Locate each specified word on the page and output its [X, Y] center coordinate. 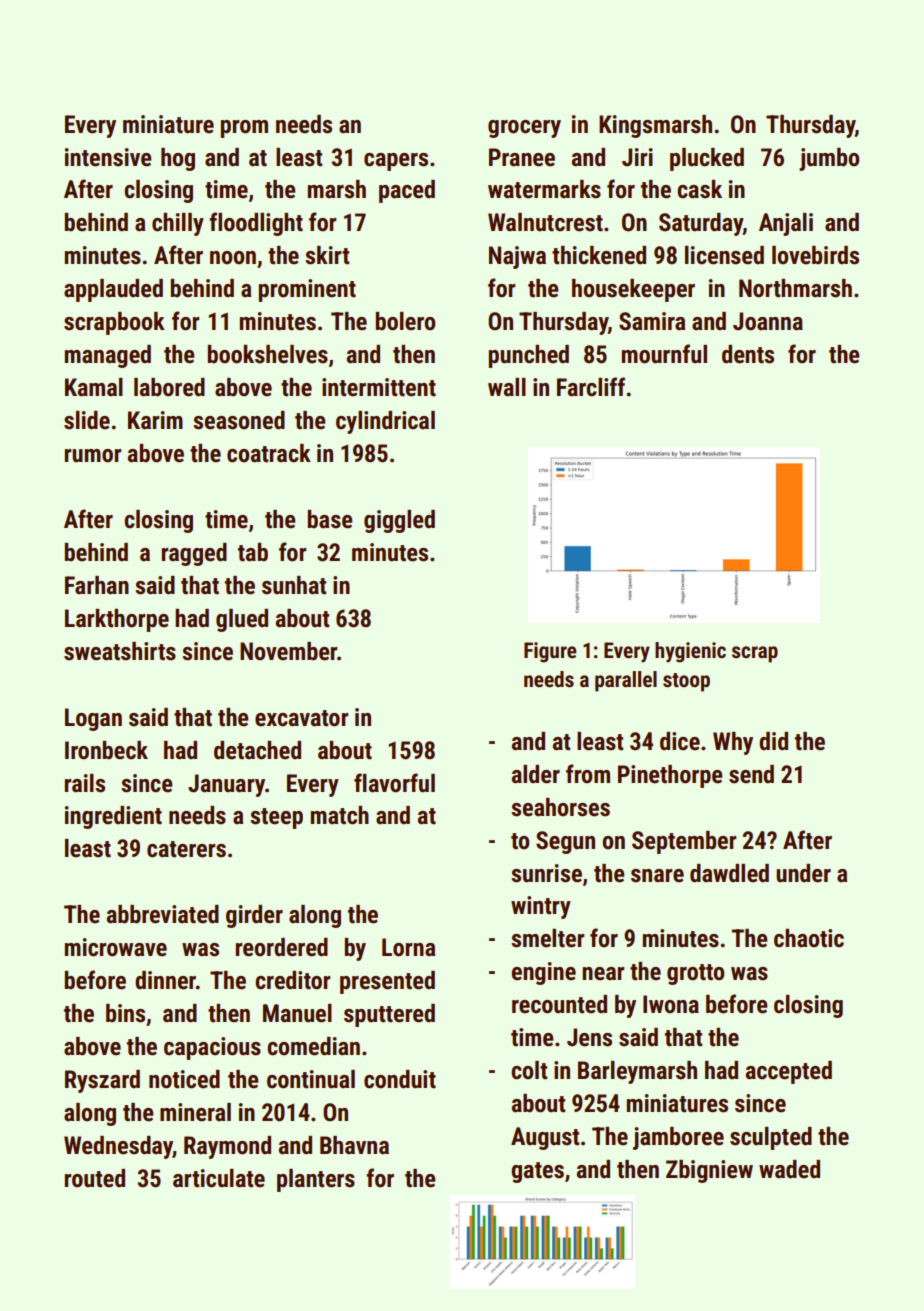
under [803, 873]
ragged [194, 554]
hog [178, 159]
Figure [550, 652]
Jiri [637, 157]
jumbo [829, 159]
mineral [195, 1112]
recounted [559, 1004]
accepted [789, 1072]
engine [544, 973]
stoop [686, 682]
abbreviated [163, 914]
